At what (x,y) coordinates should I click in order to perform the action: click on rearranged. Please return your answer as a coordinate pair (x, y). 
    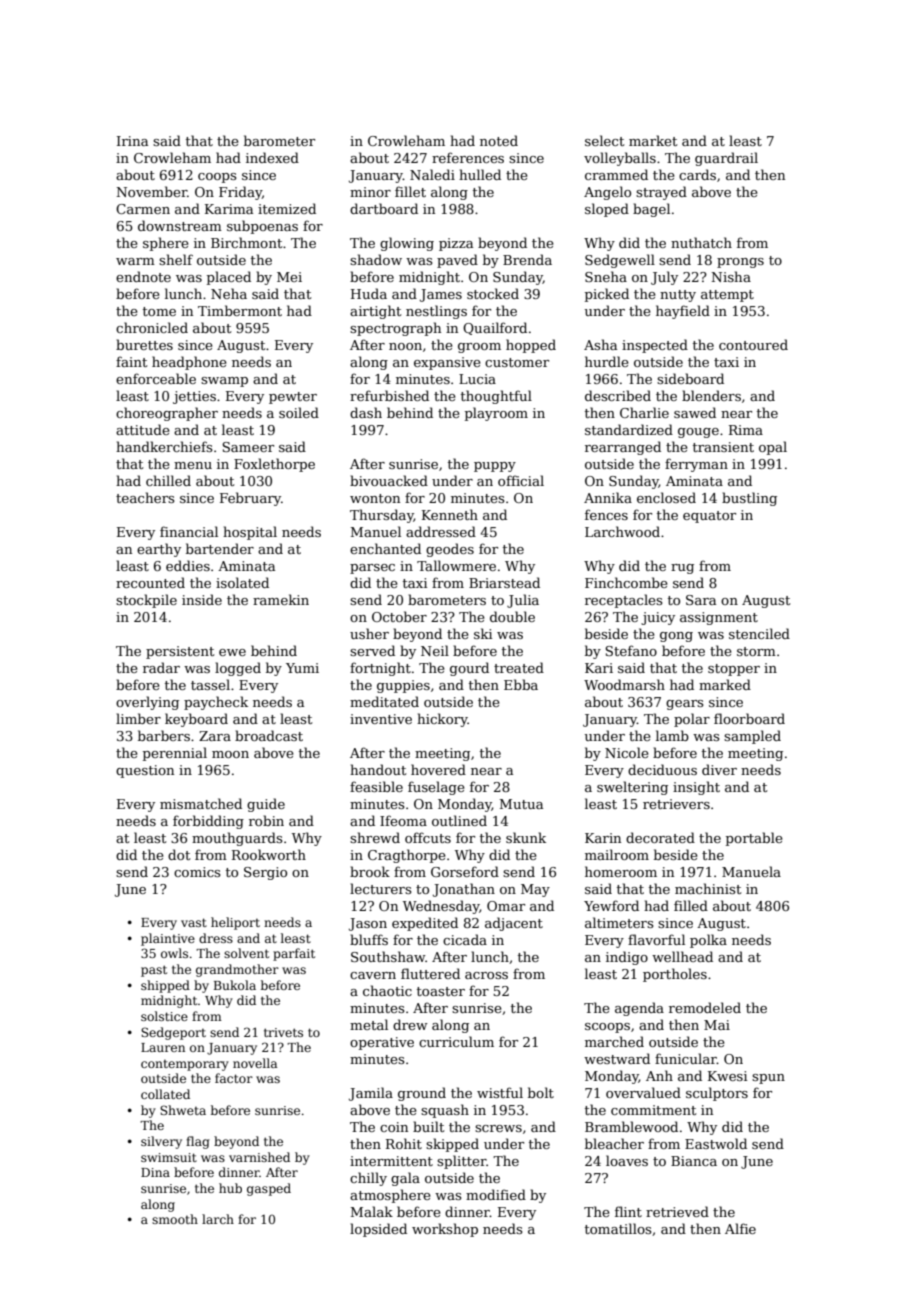
    Looking at the image, I should click on (623, 448).
